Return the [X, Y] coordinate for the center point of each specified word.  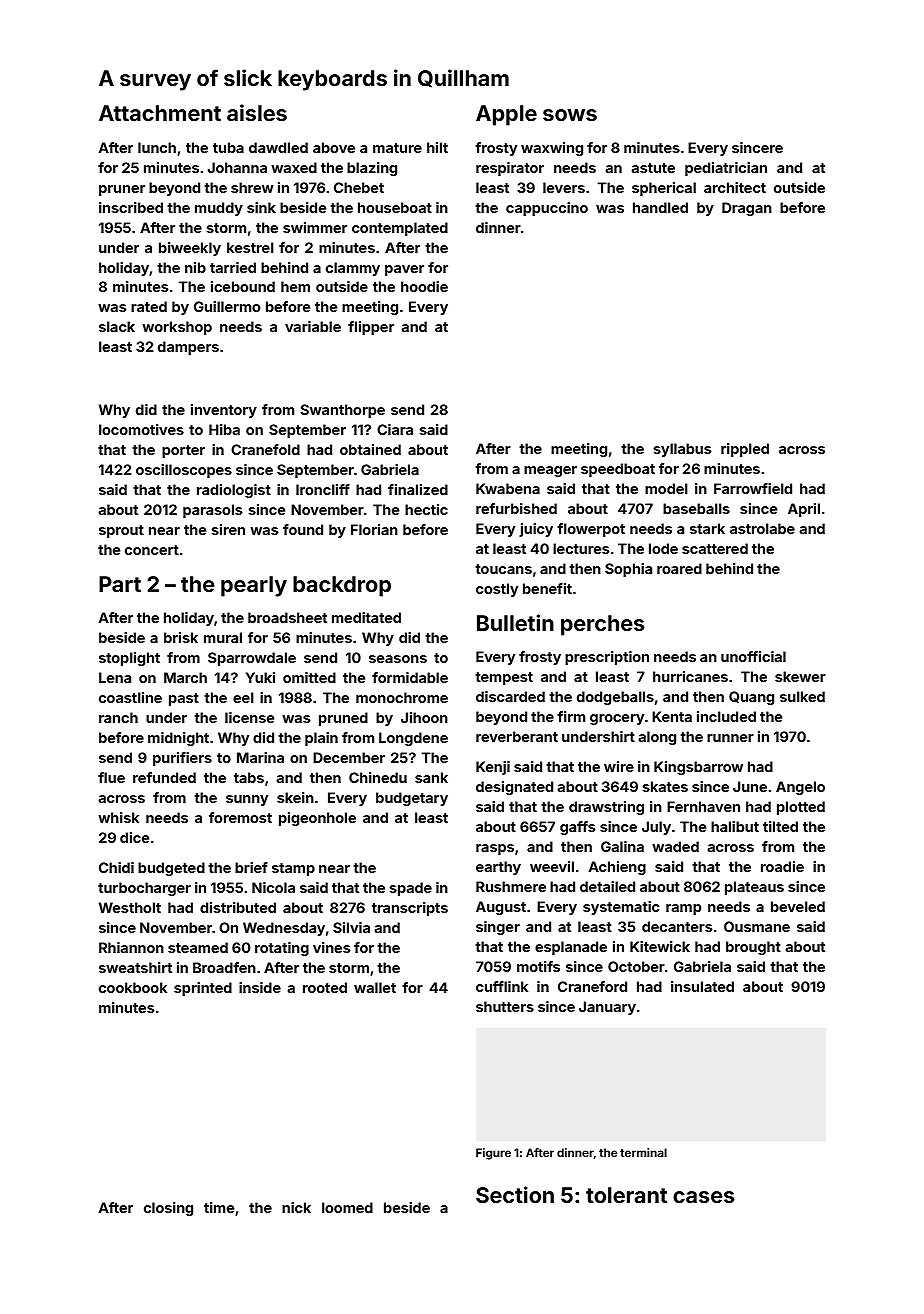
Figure [493, 1154]
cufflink [502, 986]
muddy [219, 209]
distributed [238, 907]
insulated [702, 986]
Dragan [747, 209]
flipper [371, 328]
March [185, 677]
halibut [735, 826]
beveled [798, 906]
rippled [745, 450]
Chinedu [378, 777]
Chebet [359, 187]
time [219, 1207]
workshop [177, 328]
